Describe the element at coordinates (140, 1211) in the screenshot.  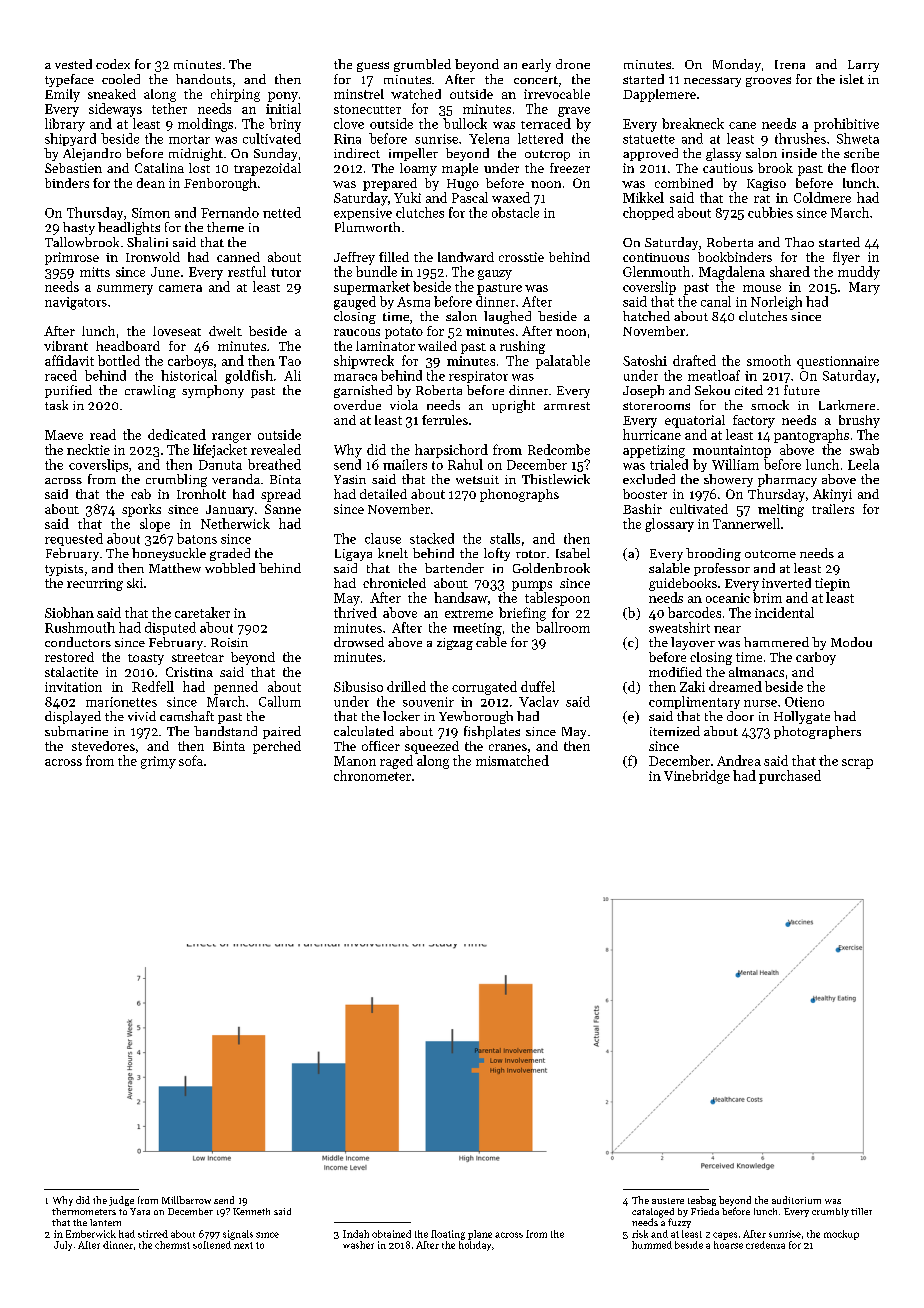
I see `Yara` at that location.
